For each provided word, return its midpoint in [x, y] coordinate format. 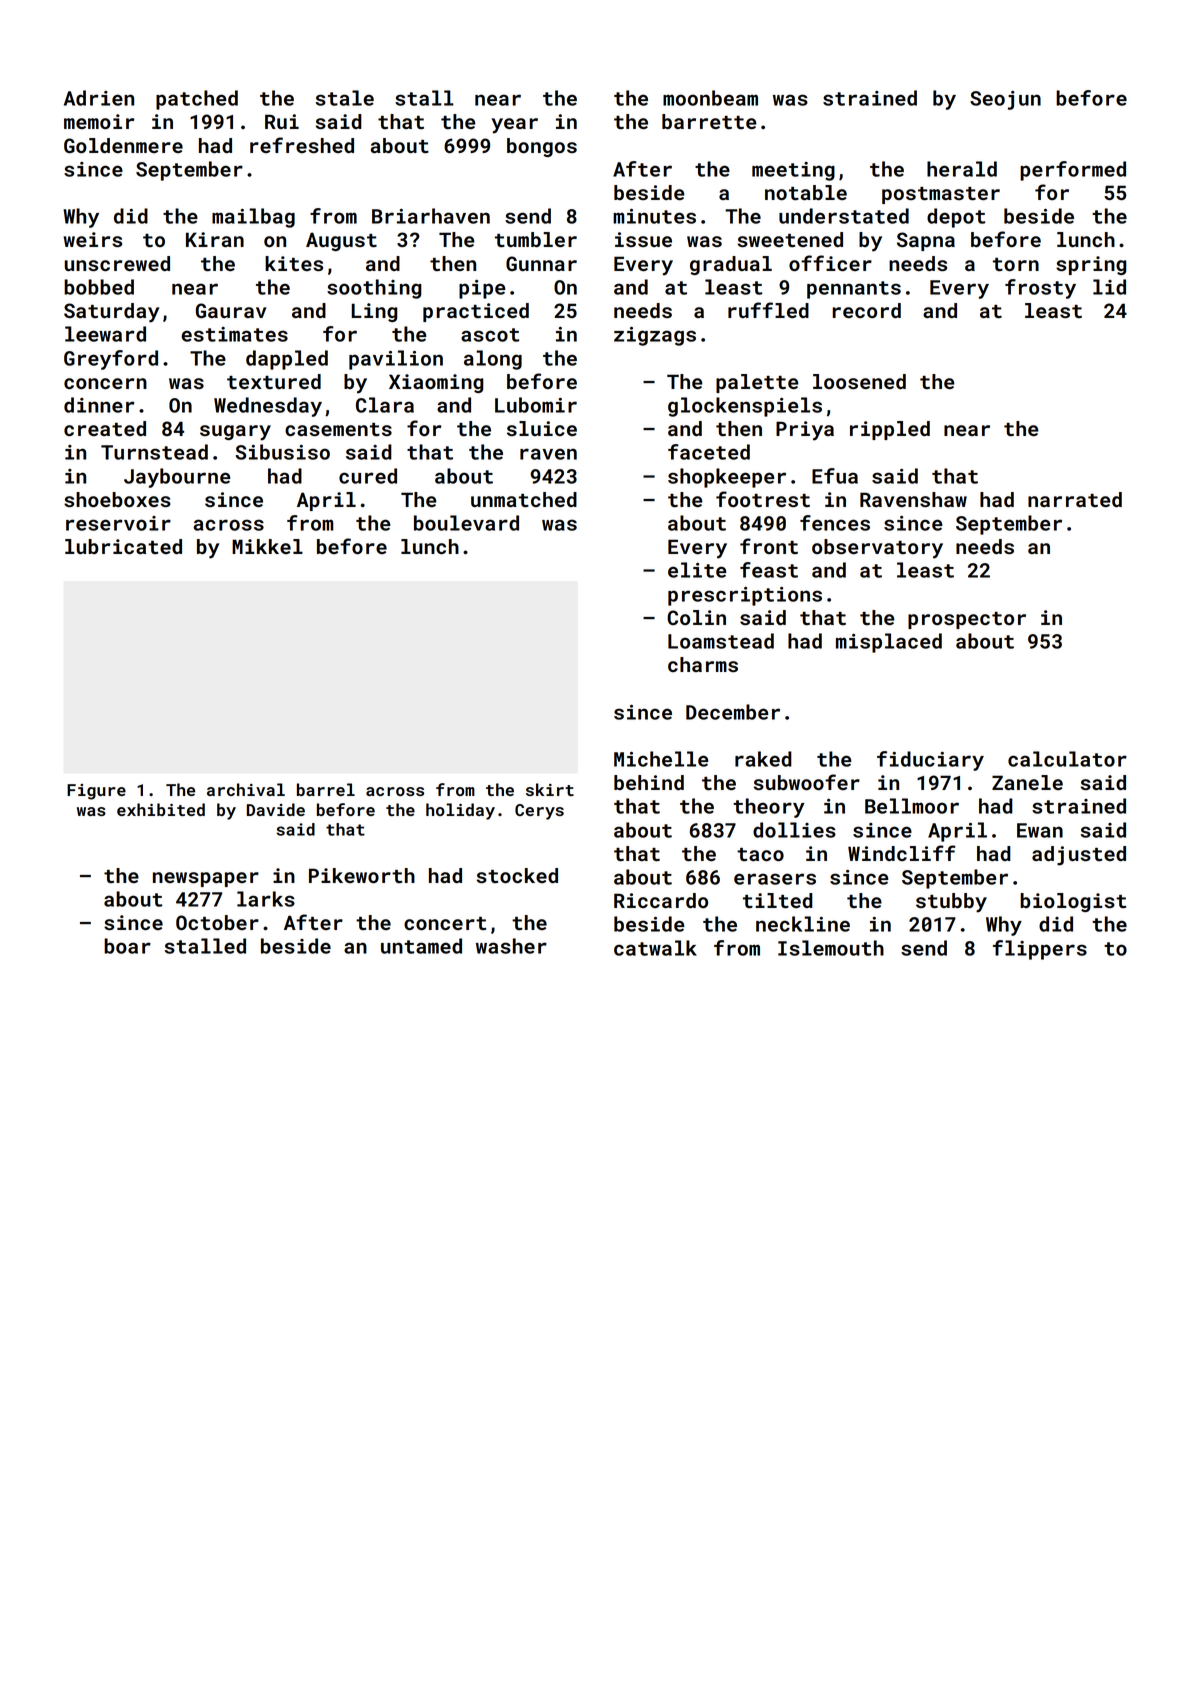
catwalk [655, 948]
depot [956, 218]
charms [703, 664]
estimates [234, 334]
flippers [1040, 950]
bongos [542, 147]
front [769, 546]
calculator [1067, 759]
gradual [731, 265]
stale [345, 98]
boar [127, 946]
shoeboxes [117, 499]
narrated [1075, 499]
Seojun [1005, 100]
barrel [326, 789]
